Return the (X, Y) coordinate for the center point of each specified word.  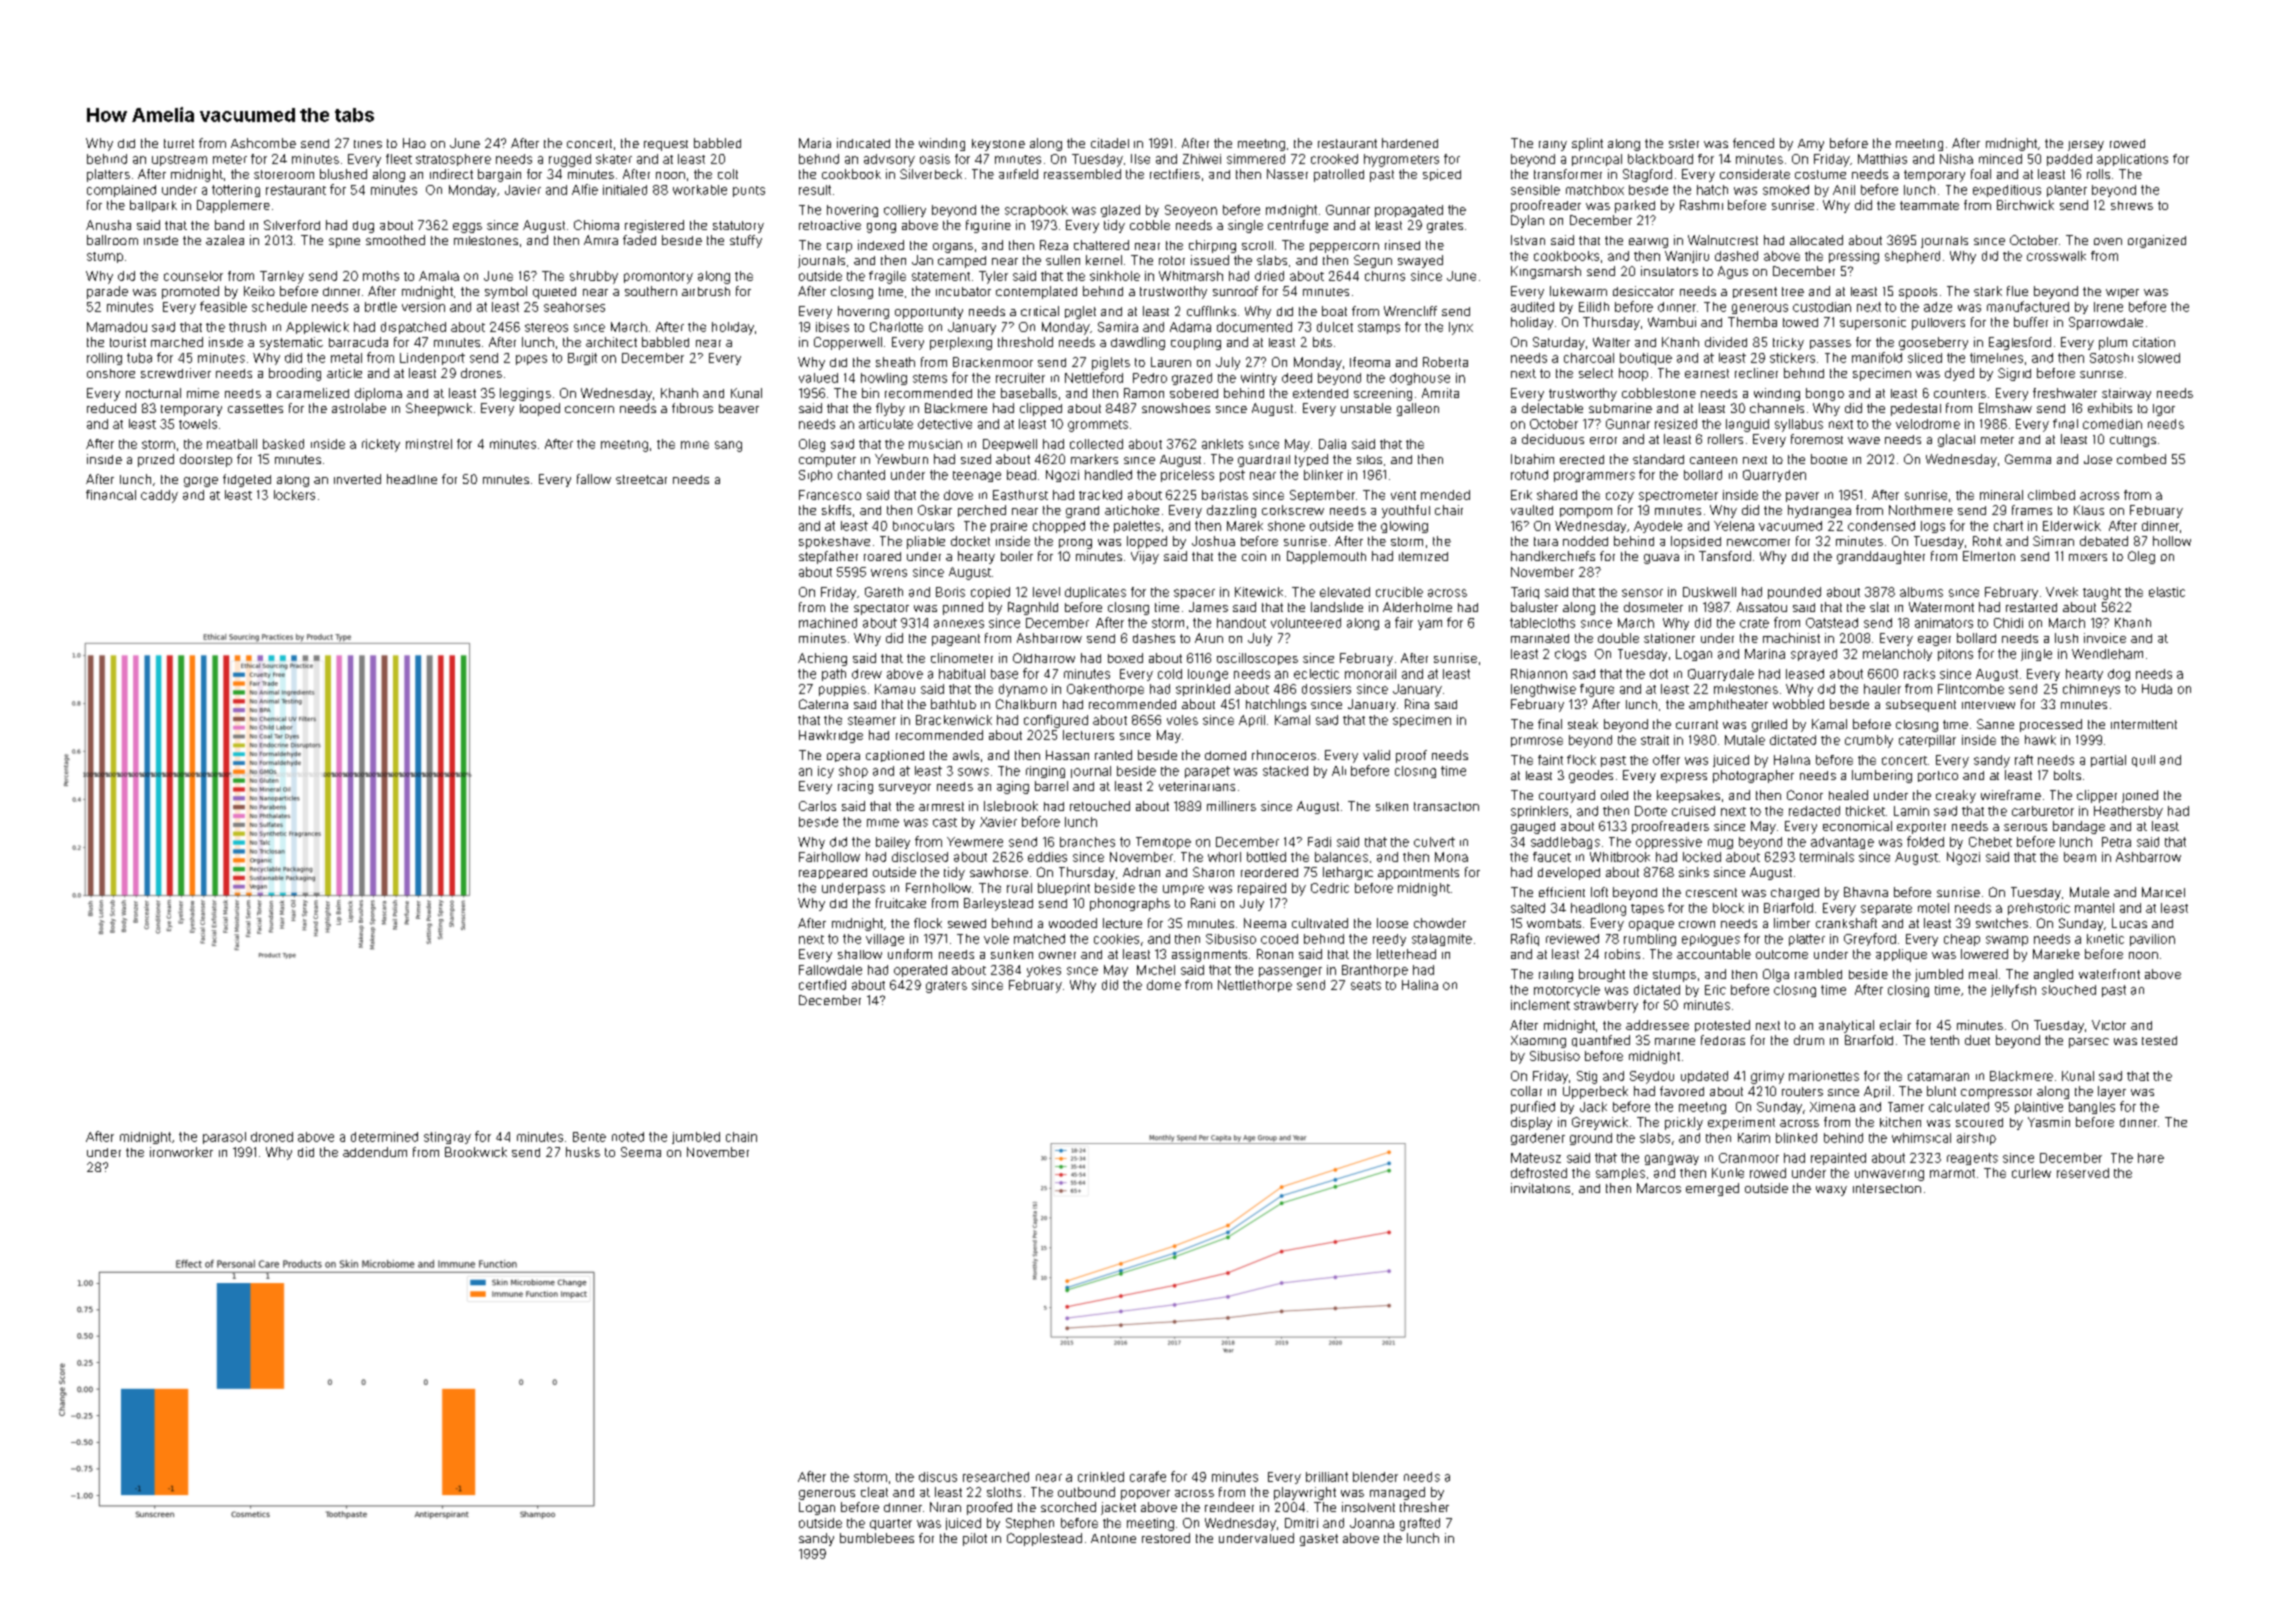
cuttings (2133, 441)
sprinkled (1203, 690)
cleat (874, 1492)
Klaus (2089, 510)
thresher (1424, 1507)
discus (938, 1477)
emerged (1712, 1189)
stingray (447, 1138)
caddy (159, 496)
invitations (1540, 1188)
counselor (193, 276)
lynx (1461, 328)
